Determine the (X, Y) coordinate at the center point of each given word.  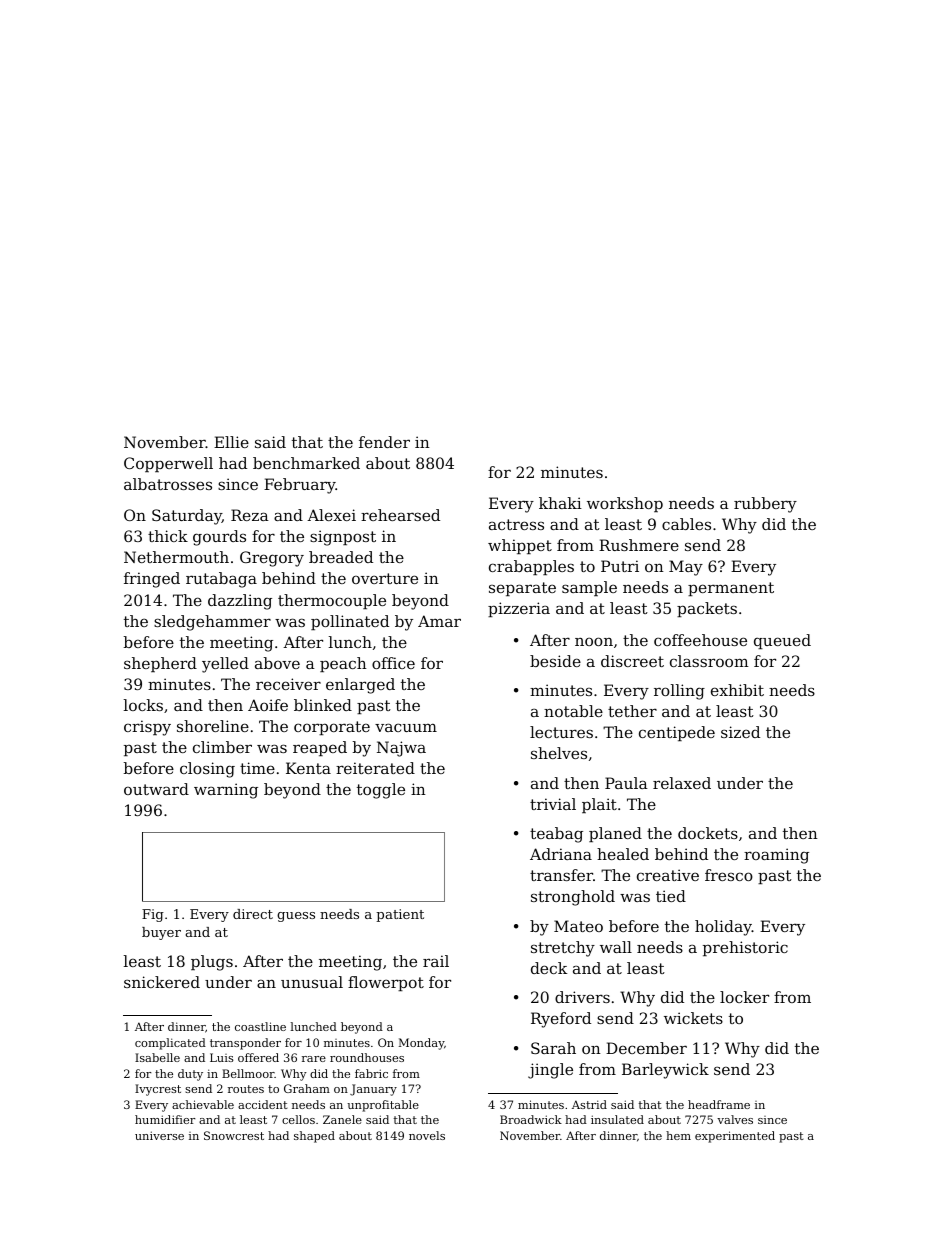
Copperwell (168, 464)
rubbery (765, 505)
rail (436, 961)
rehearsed (400, 515)
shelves (559, 753)
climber (222, 747)
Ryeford (561, 1020)
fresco (729, 875)
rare (314, 1059)
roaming (776, 856)
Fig (153, 915)
